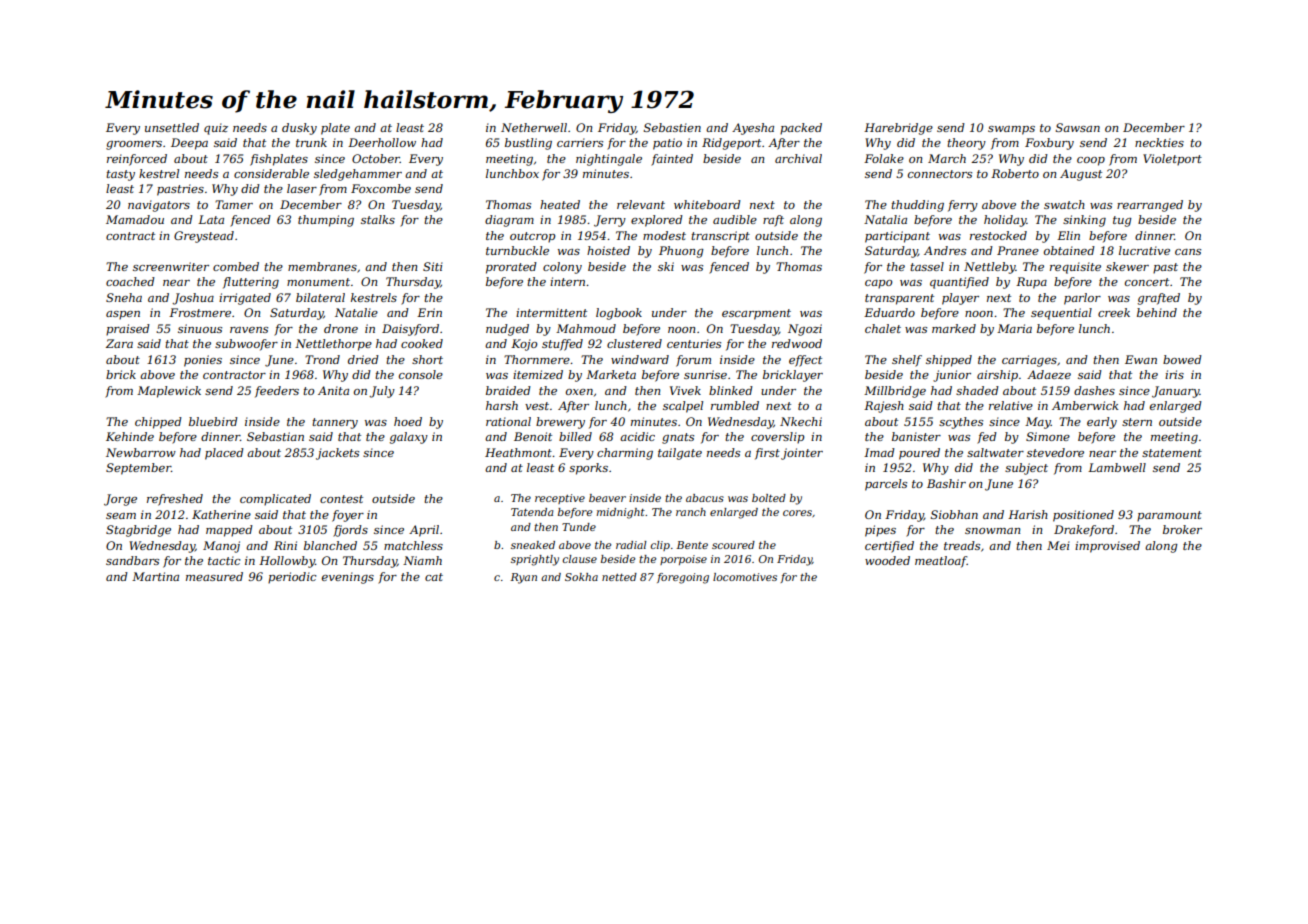 Image resolution: width=1308 pixels, height=924 pixels. What do you see at coordinates (533, 545) in the document?
I see `sneaked` at bounding box center [533, 545].
